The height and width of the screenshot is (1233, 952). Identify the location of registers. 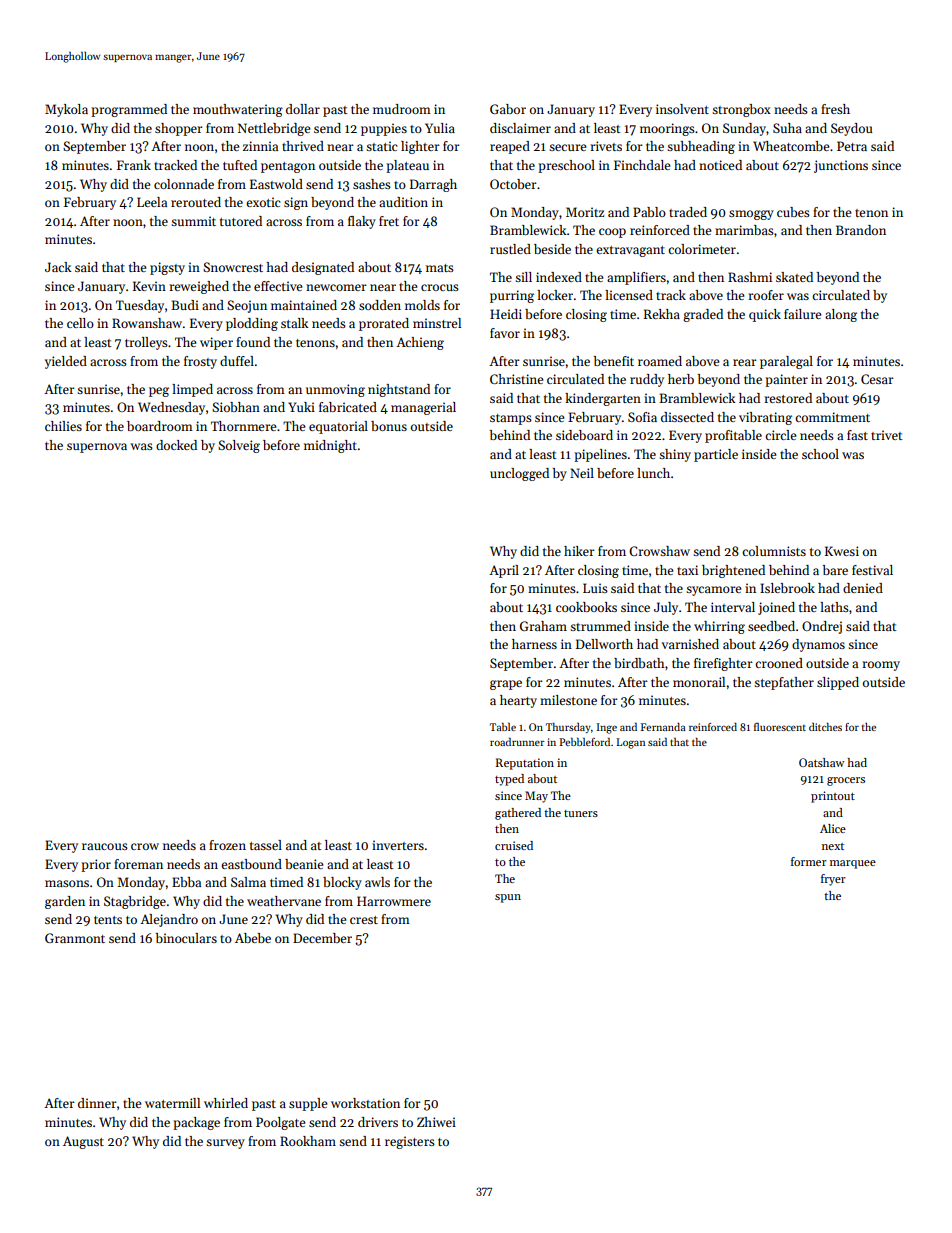
(410, 1142).
